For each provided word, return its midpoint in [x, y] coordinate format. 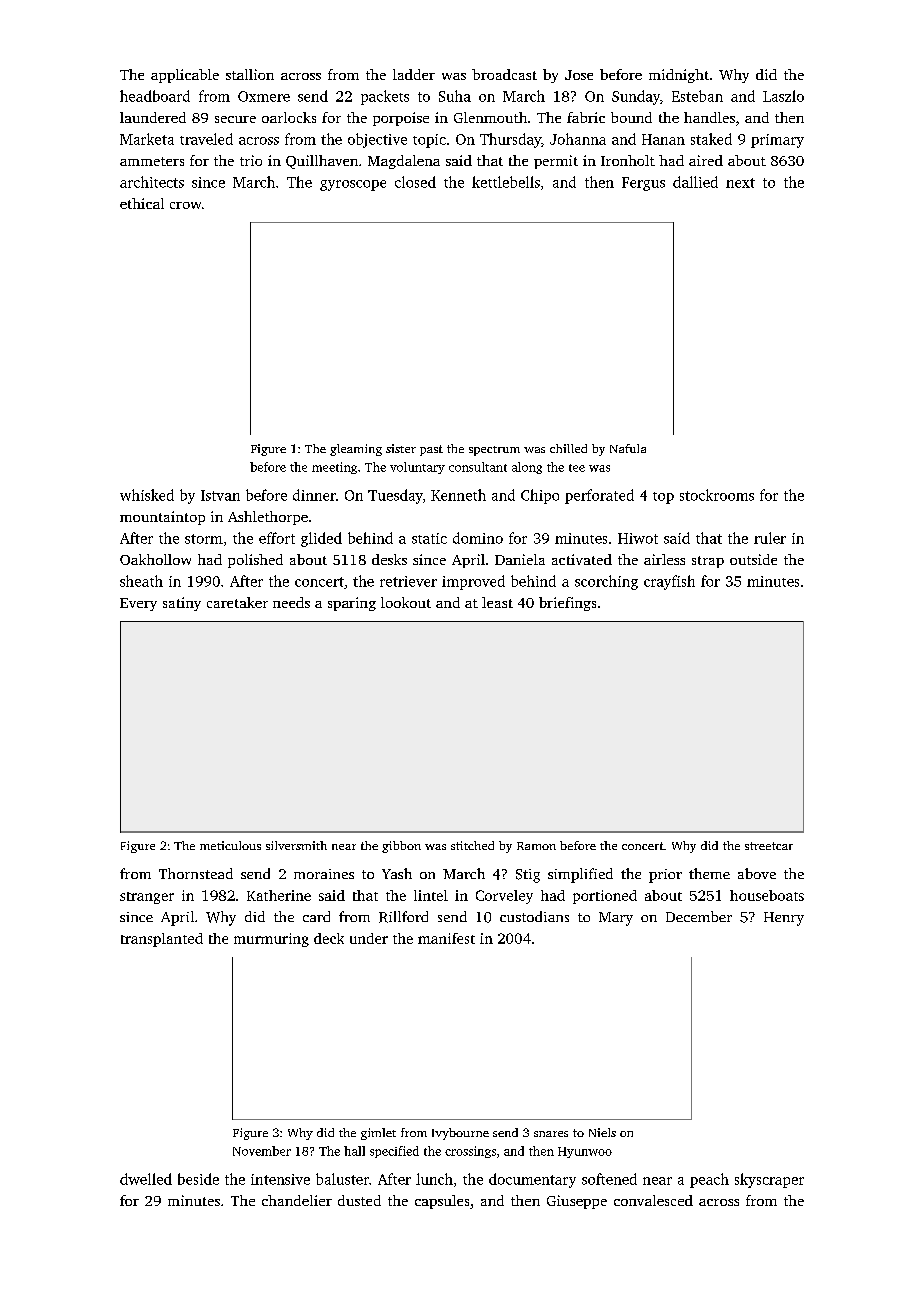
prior [665, 876]
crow [185, 205]
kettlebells [506, 182]
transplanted [162, 940]
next [740, 183]
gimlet [378, 1134]
